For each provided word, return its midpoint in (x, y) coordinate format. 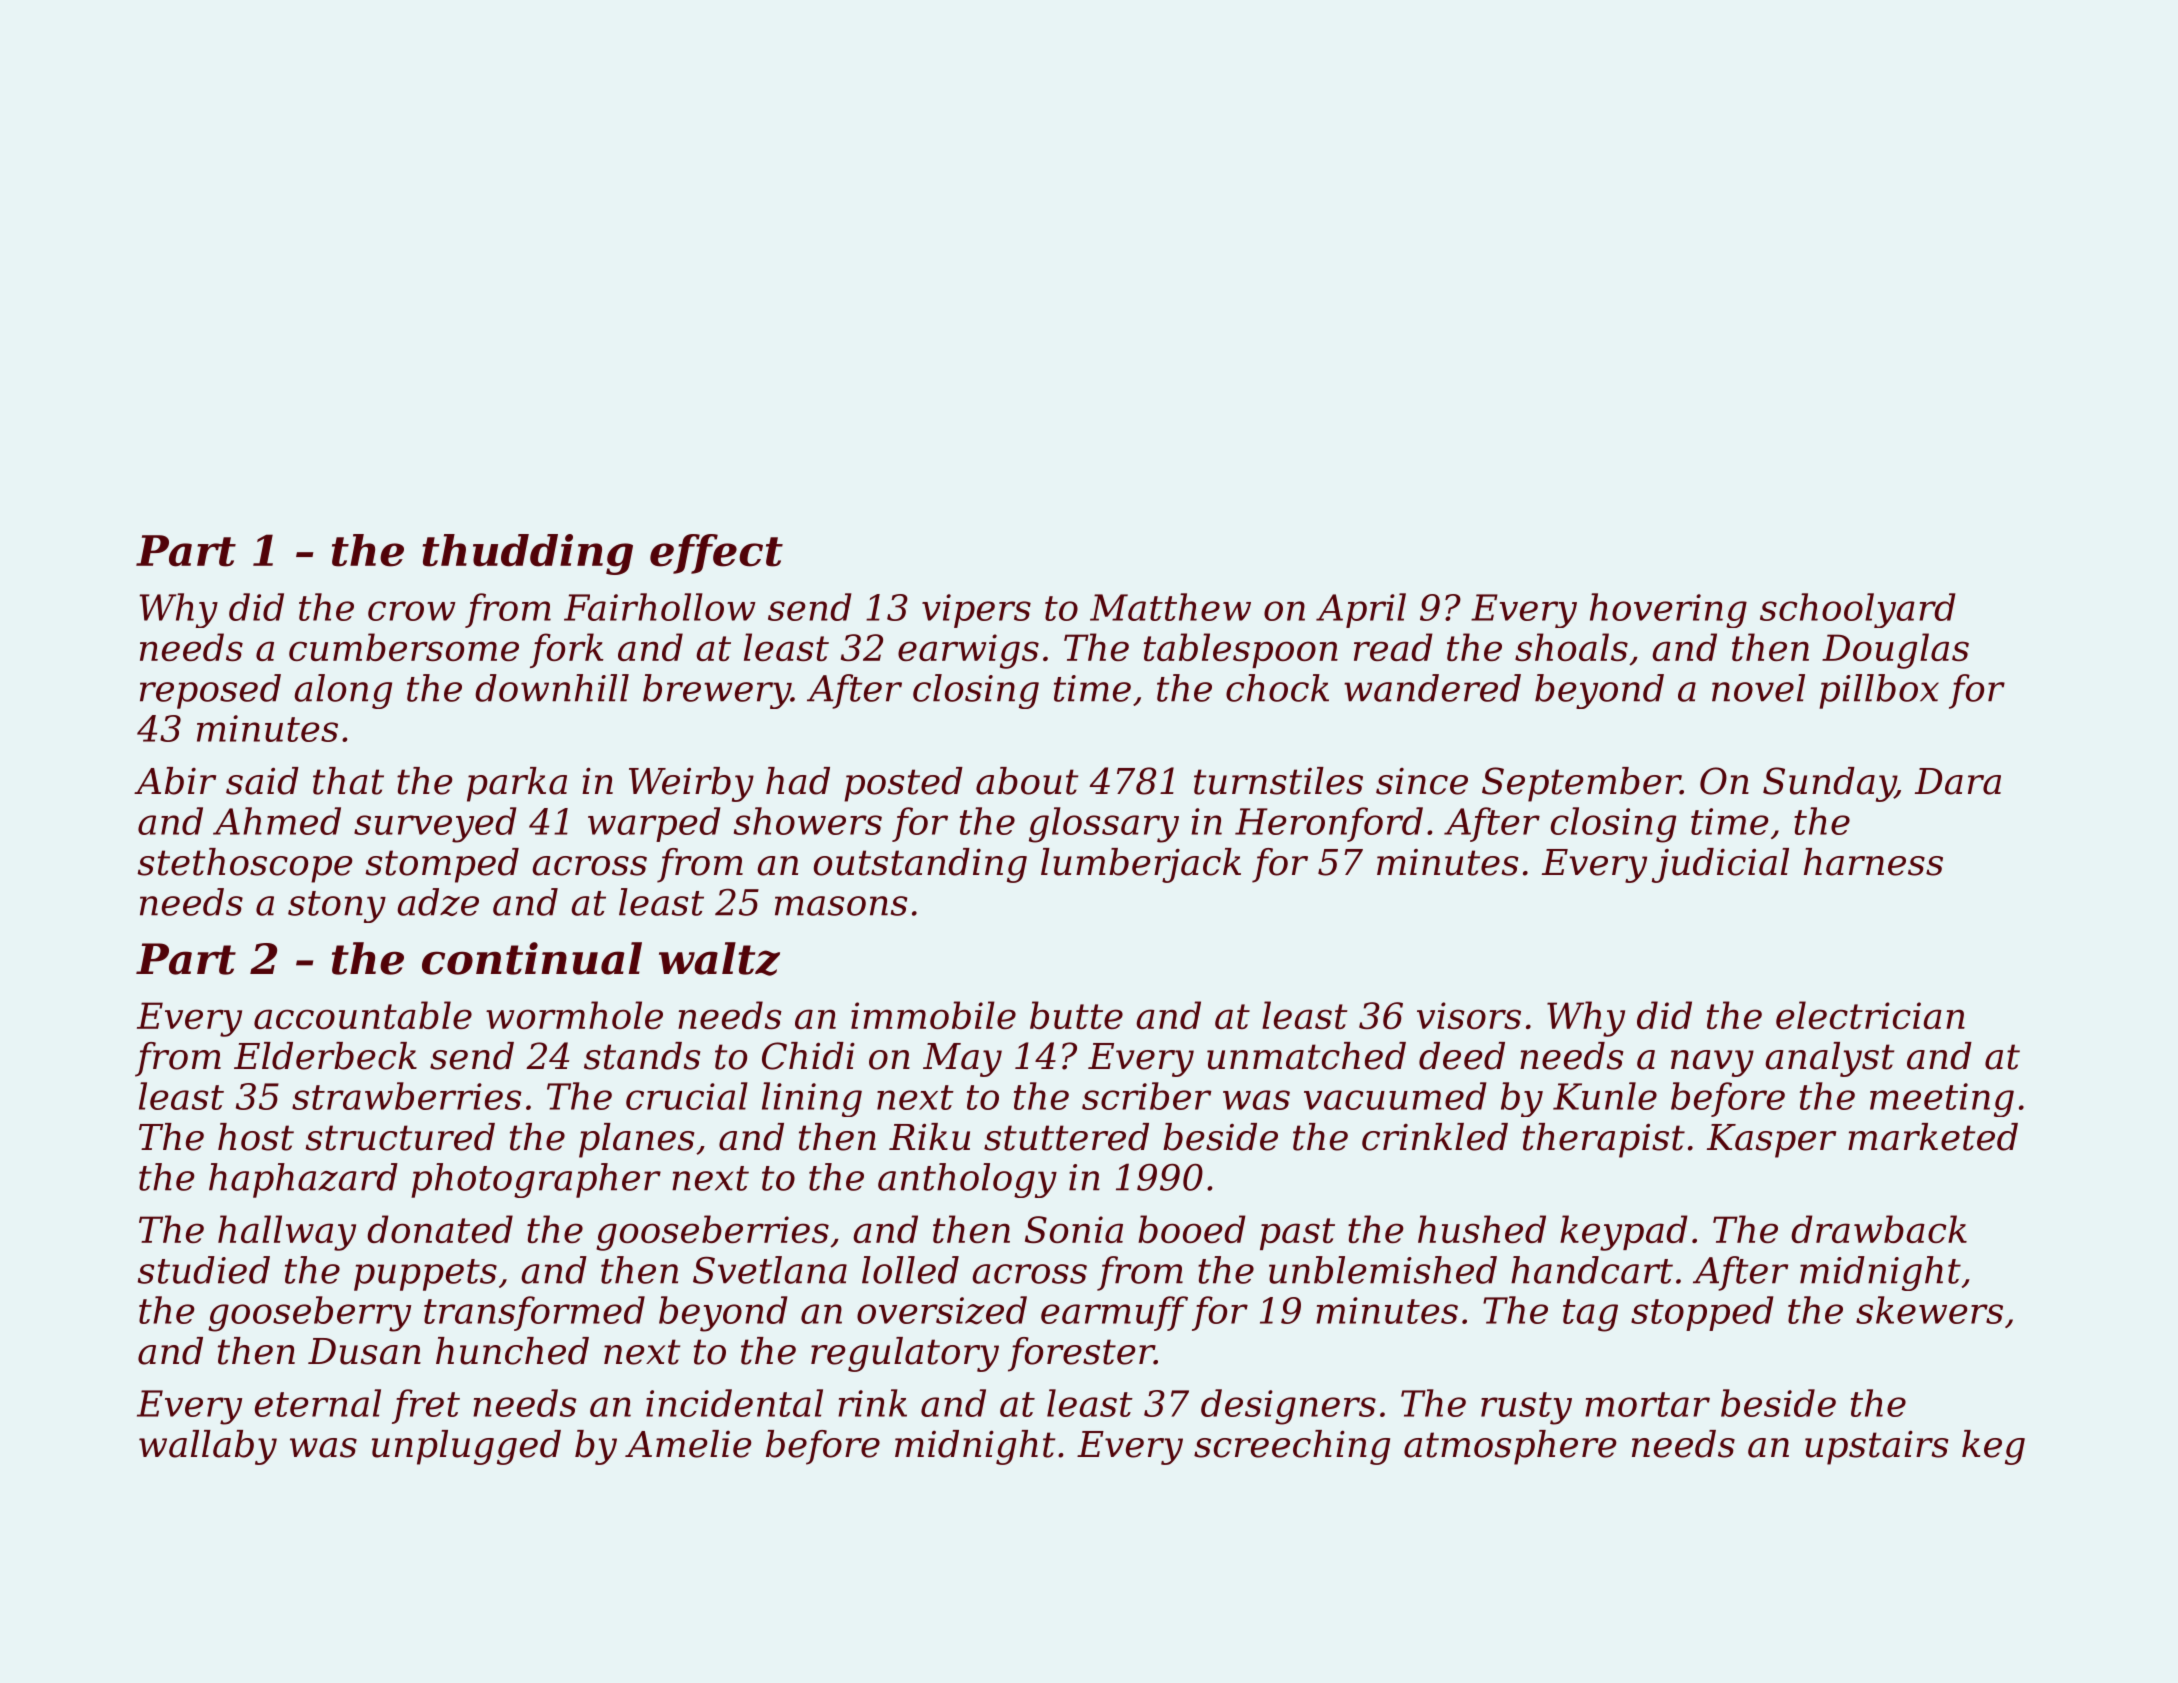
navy (1712, 1063)
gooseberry (309, 1314)
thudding (527, 554)
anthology (967, 1180)
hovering (1668, 610)
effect (716, 554)
